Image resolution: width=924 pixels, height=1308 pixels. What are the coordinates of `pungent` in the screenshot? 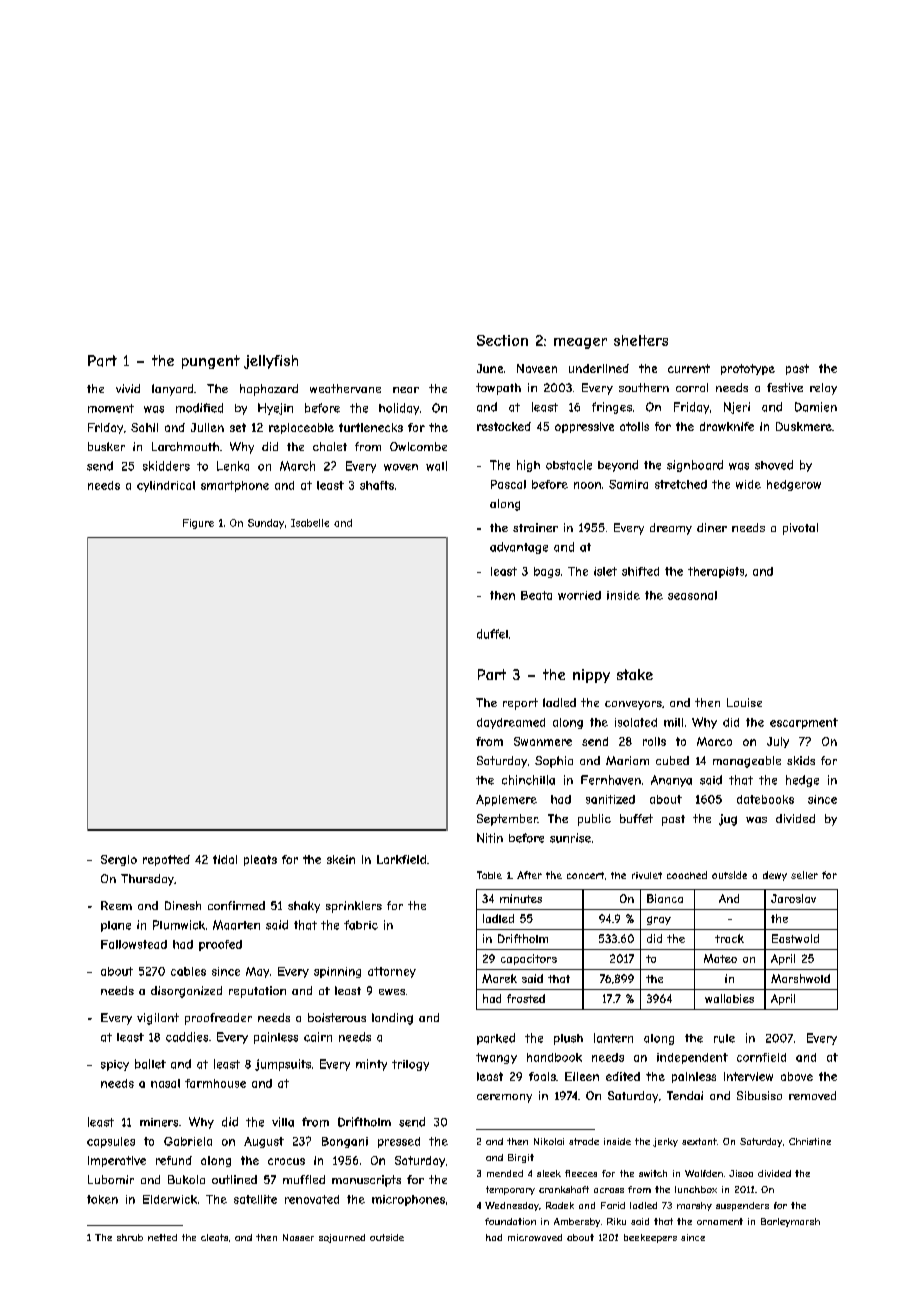 It's located at (211, 362).
